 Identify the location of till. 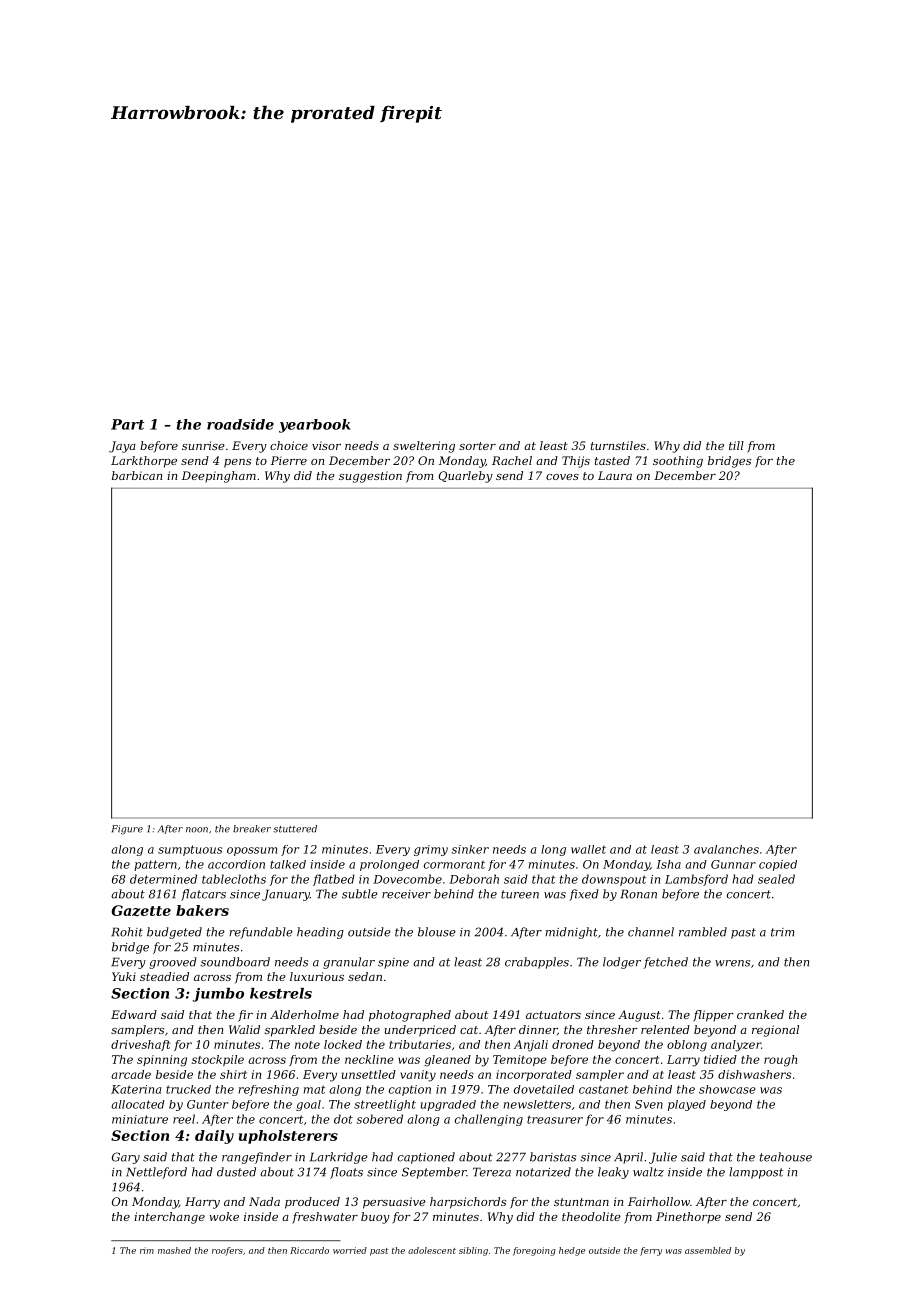
(736, 445).
